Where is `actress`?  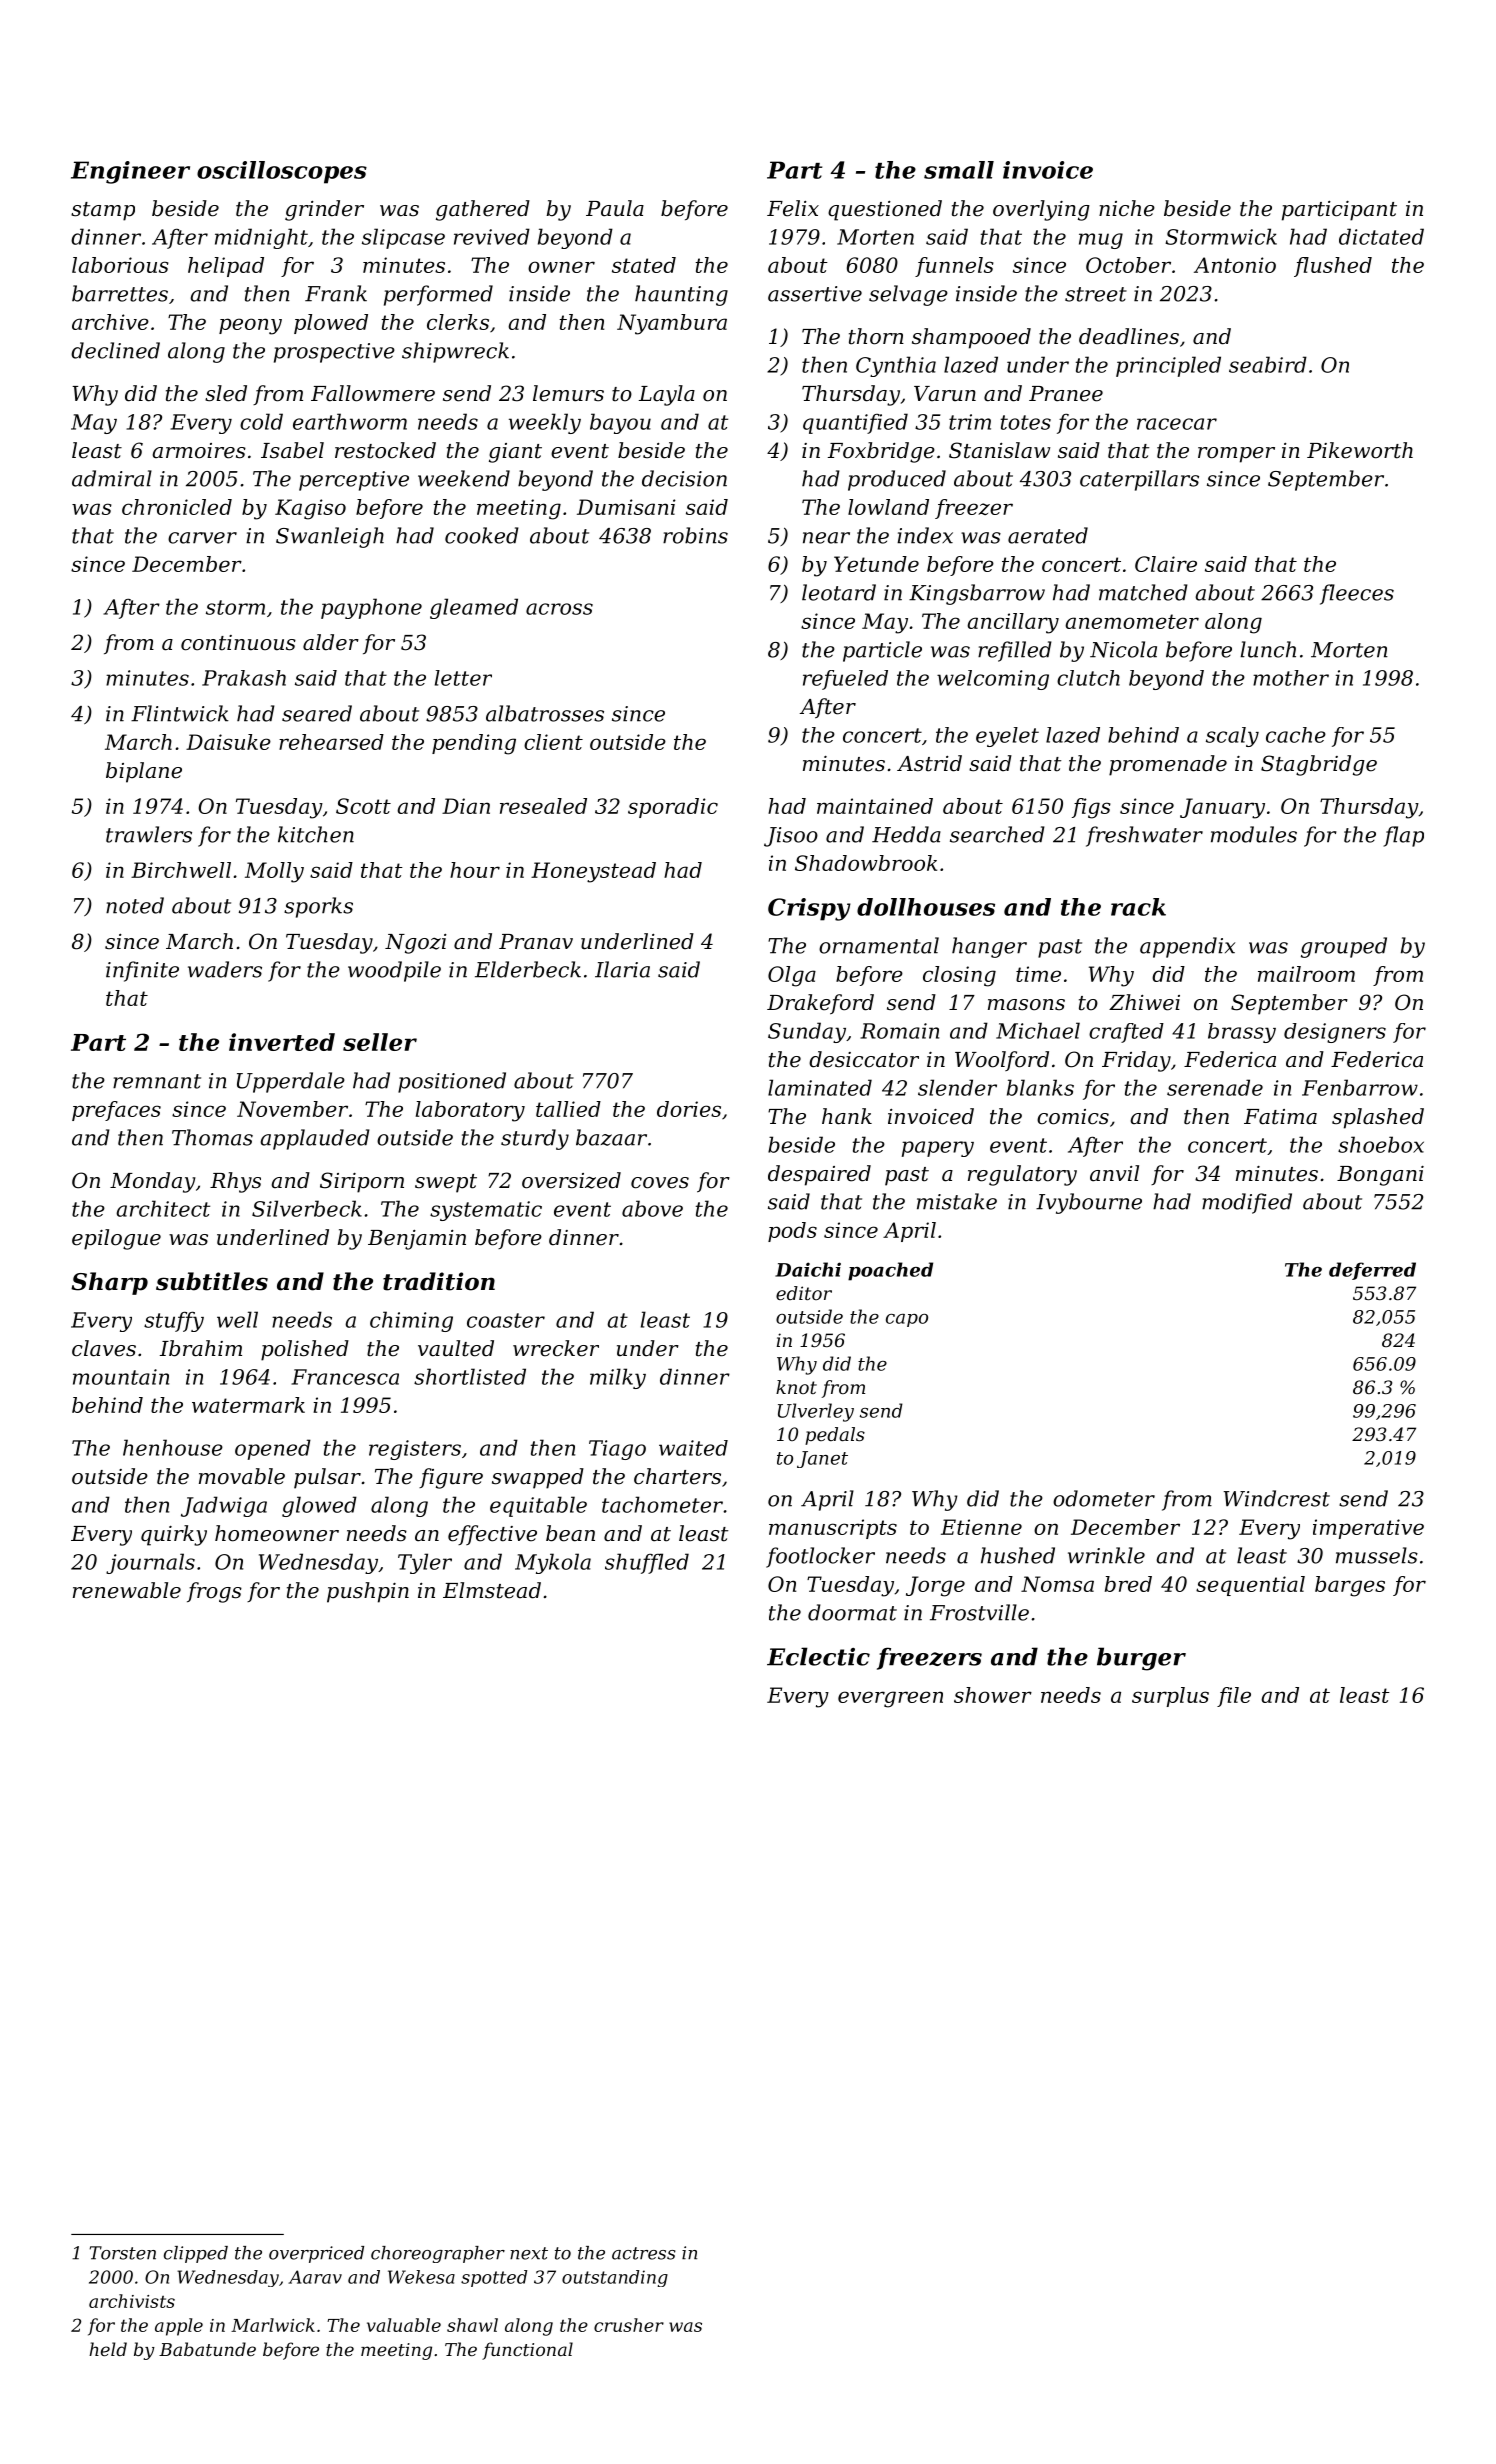 actress is located at coordinates (644, 2253).
